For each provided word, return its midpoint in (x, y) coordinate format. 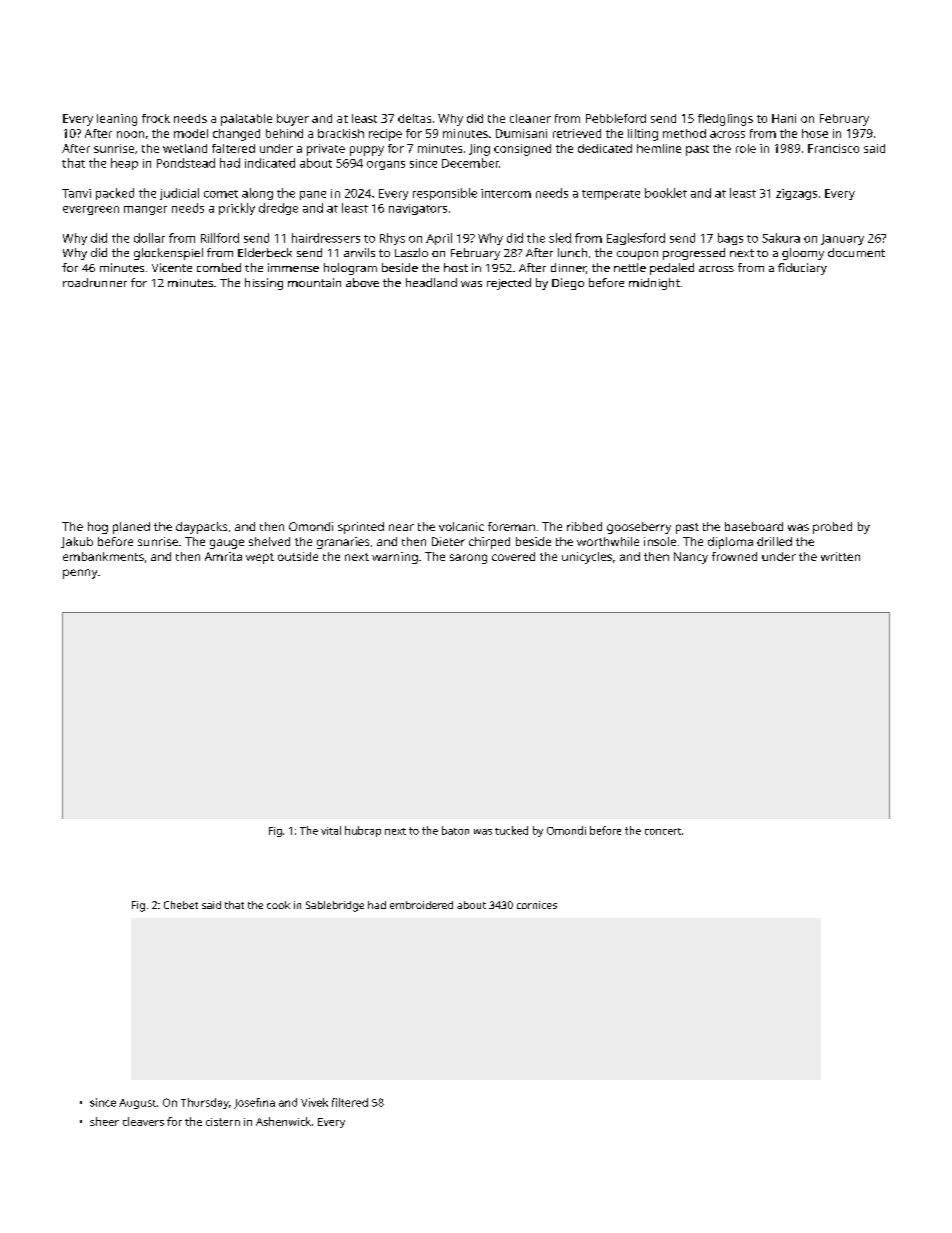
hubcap (363, 831)
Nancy (691, 558)
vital (331, 830)
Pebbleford (616, 118)
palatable (246, 120)
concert (663, 831)
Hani (784, 118)
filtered (350, 1102)
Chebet (181, 905)
